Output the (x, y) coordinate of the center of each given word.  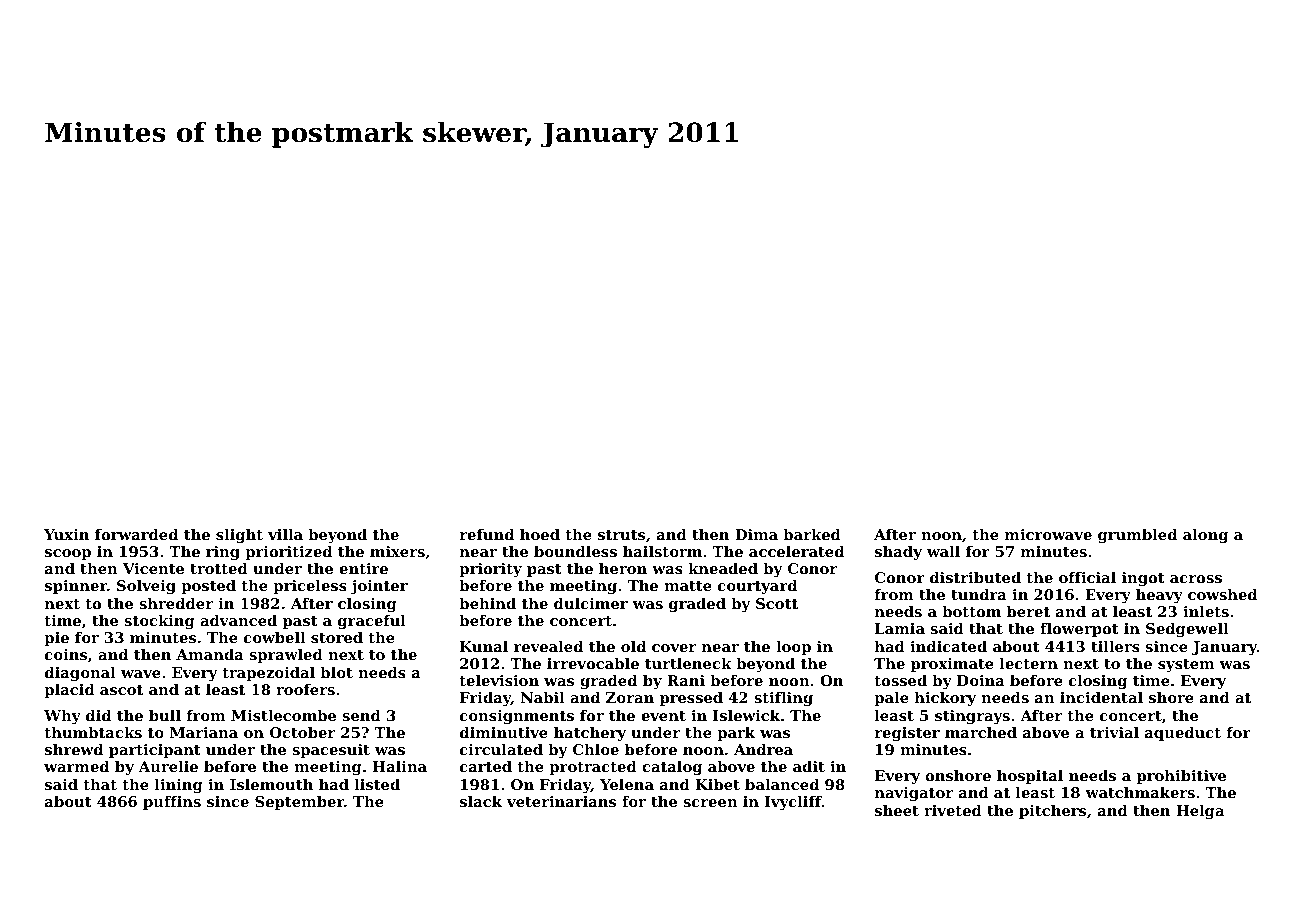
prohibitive (1181, 777)
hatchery (590, 734)
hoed (540, 534)
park (736, 734)
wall (943, 551)
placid (69, 691)
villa (285, 534)
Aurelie (168, 766)
